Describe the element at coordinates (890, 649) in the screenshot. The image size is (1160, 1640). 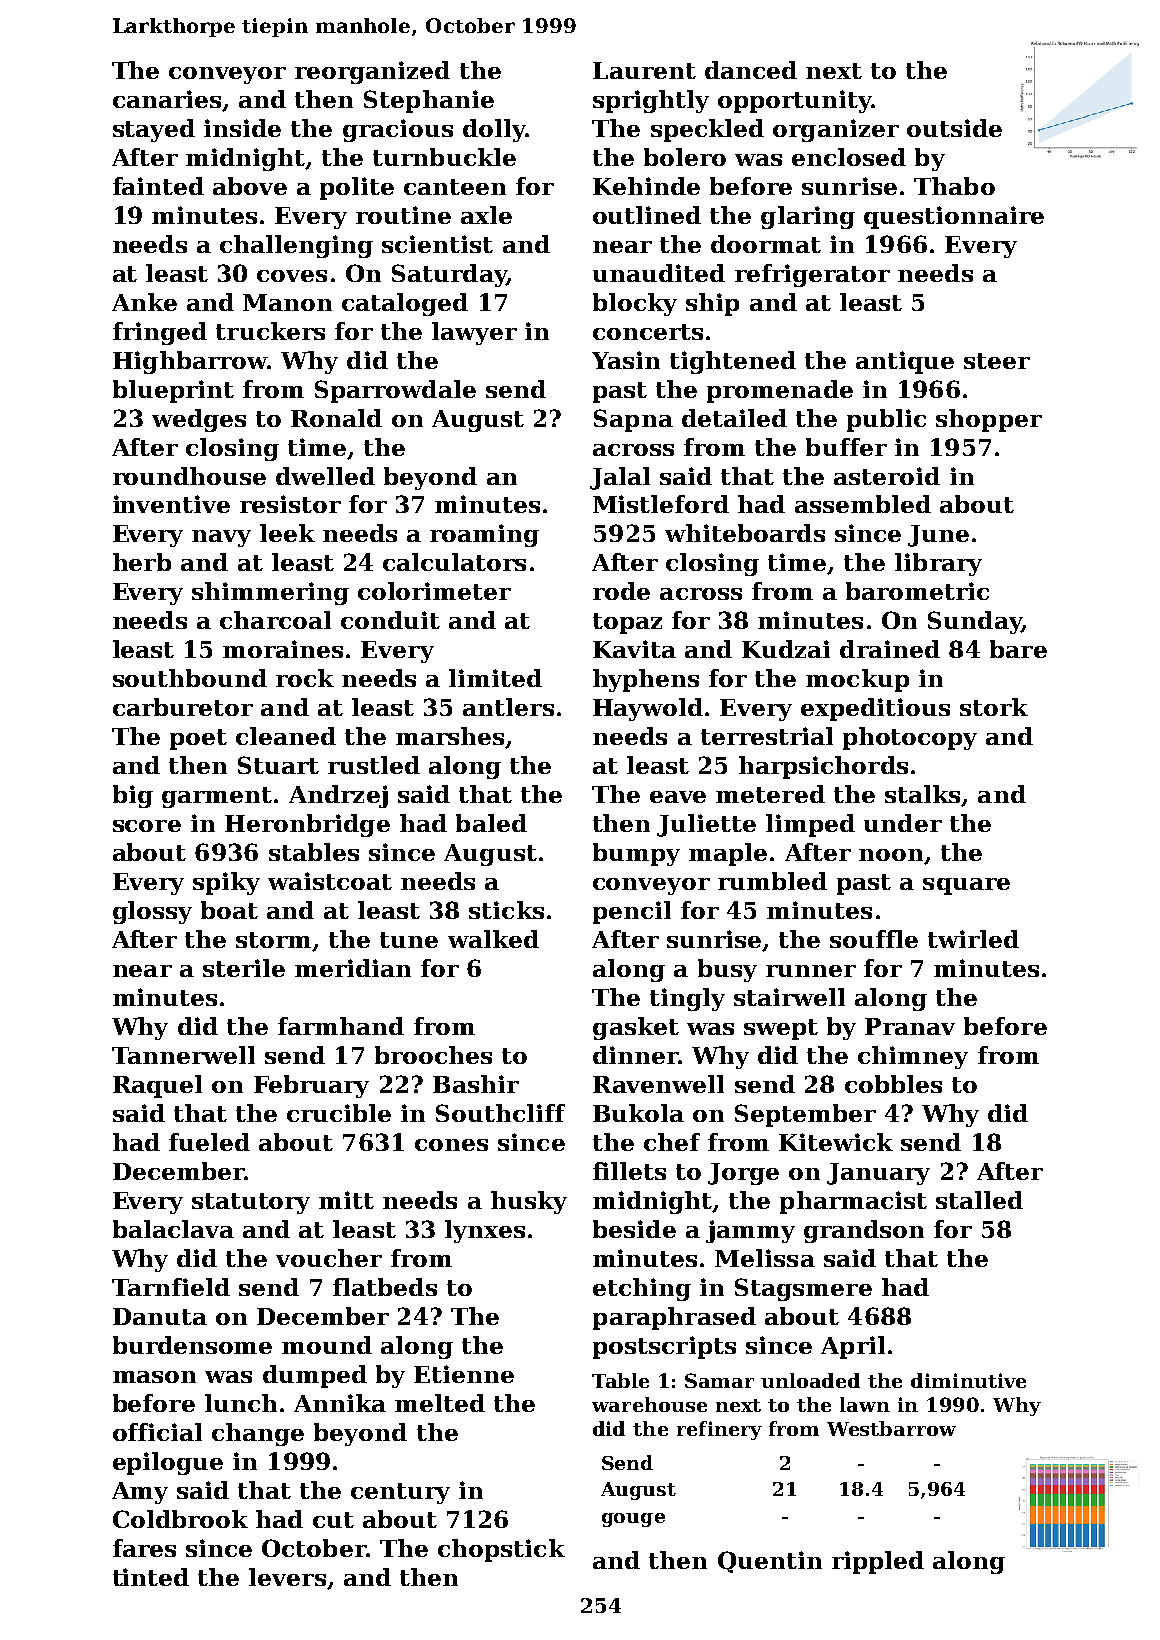
I see `drained` at that location.
